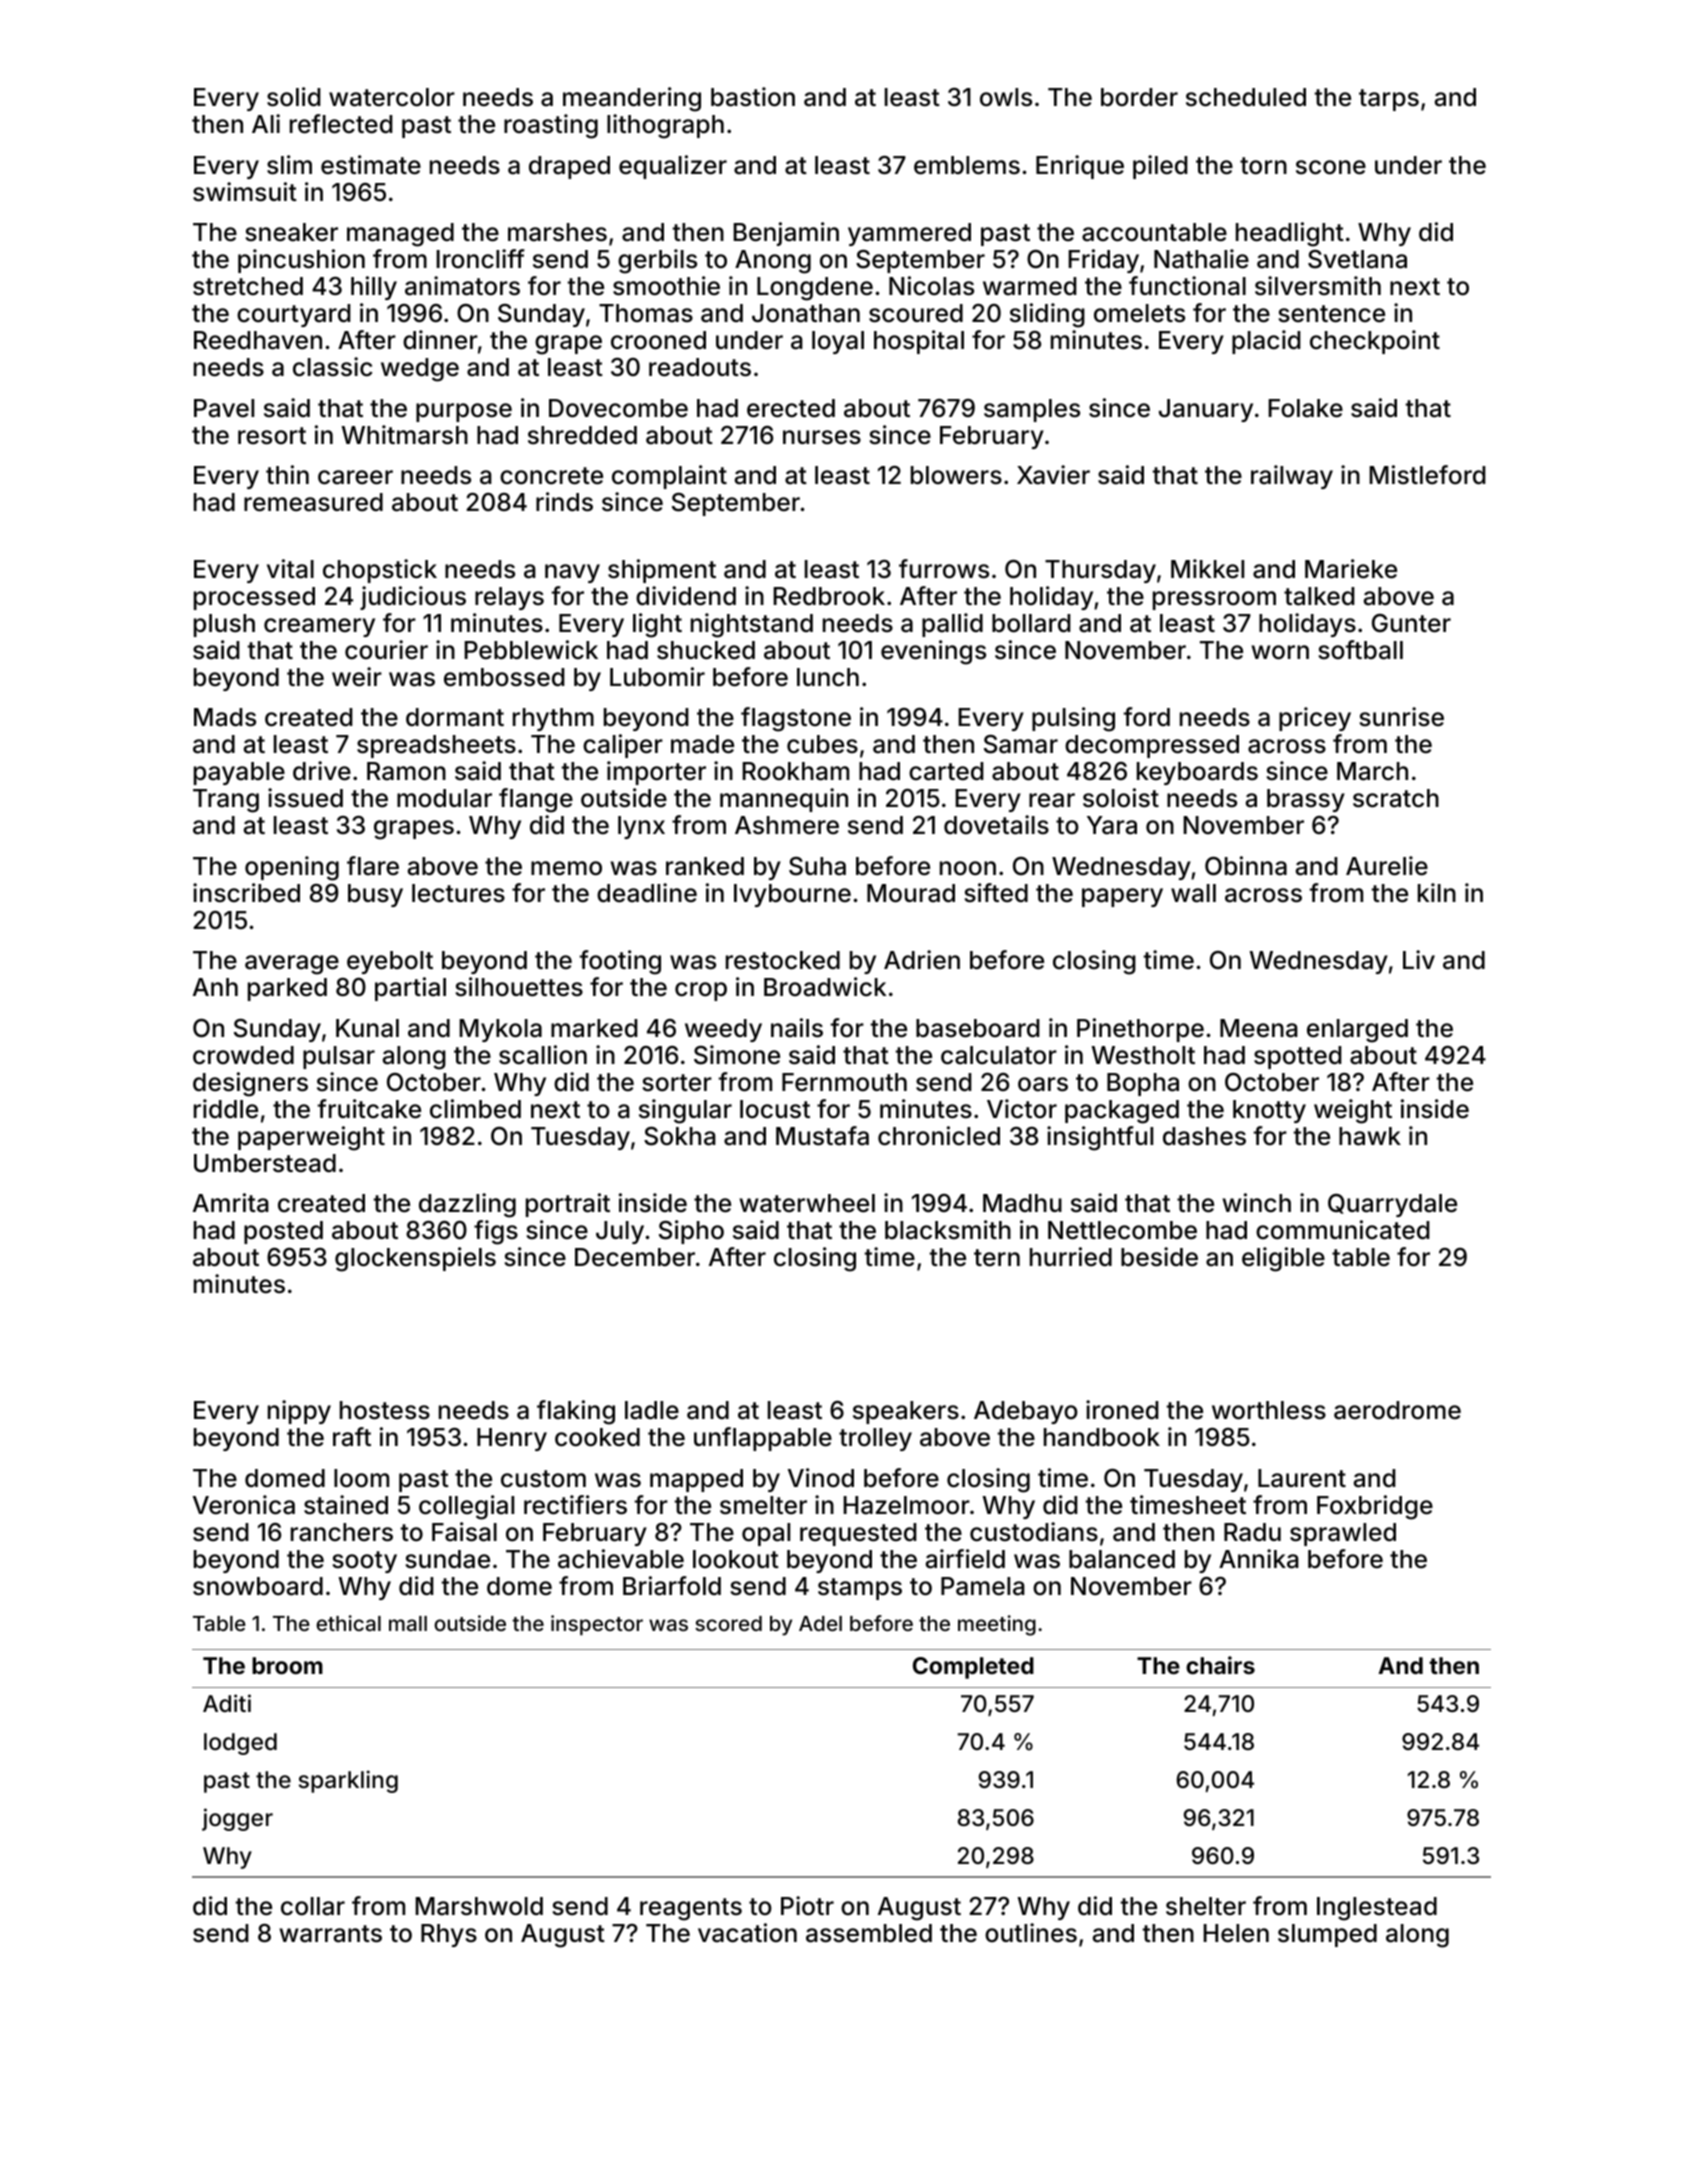 The image size is (1683, 2178). I want to click on tarps, so click(1389, 100).
